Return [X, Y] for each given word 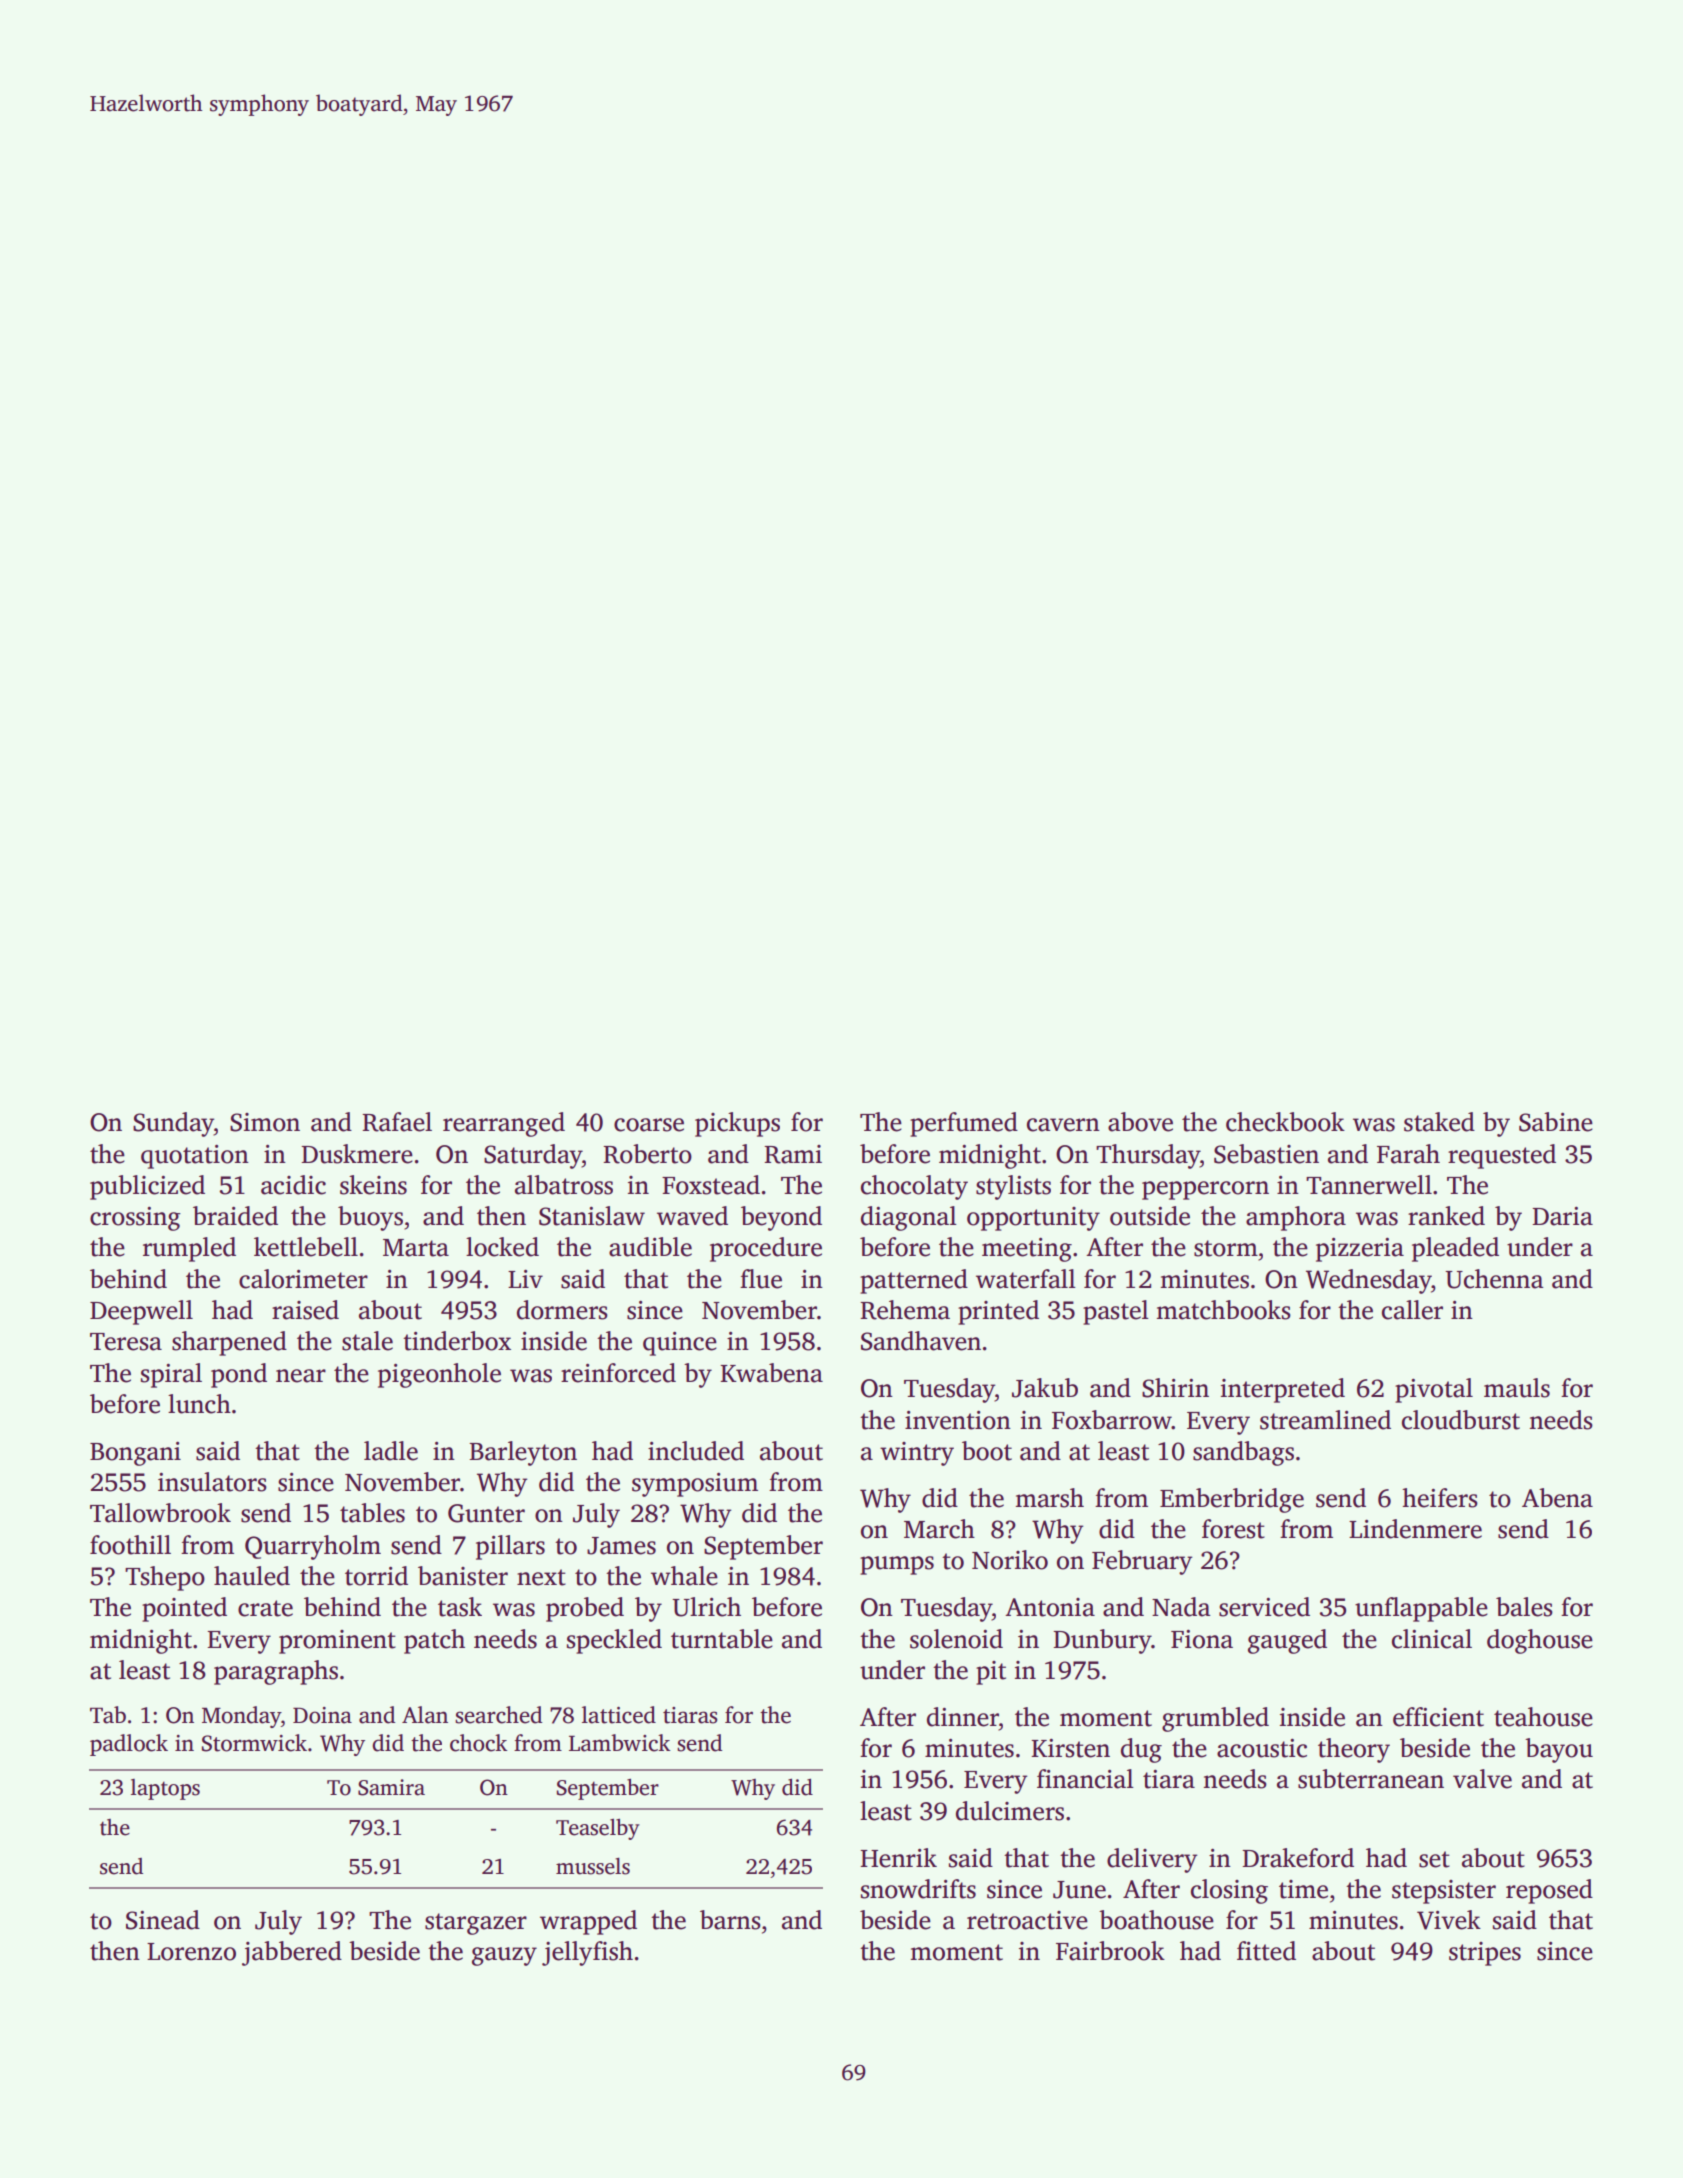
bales [1524, 1607]
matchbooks [1224, 1310]
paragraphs [276, 1672]
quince [680, 1344]
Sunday [173, 1124]
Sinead [163, 1920]
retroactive [1027, 1920]
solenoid [956, 1639]
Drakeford [1298, 1858]
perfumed [964, 1124]
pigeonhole [439, 1375]
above [1140, 1122]
